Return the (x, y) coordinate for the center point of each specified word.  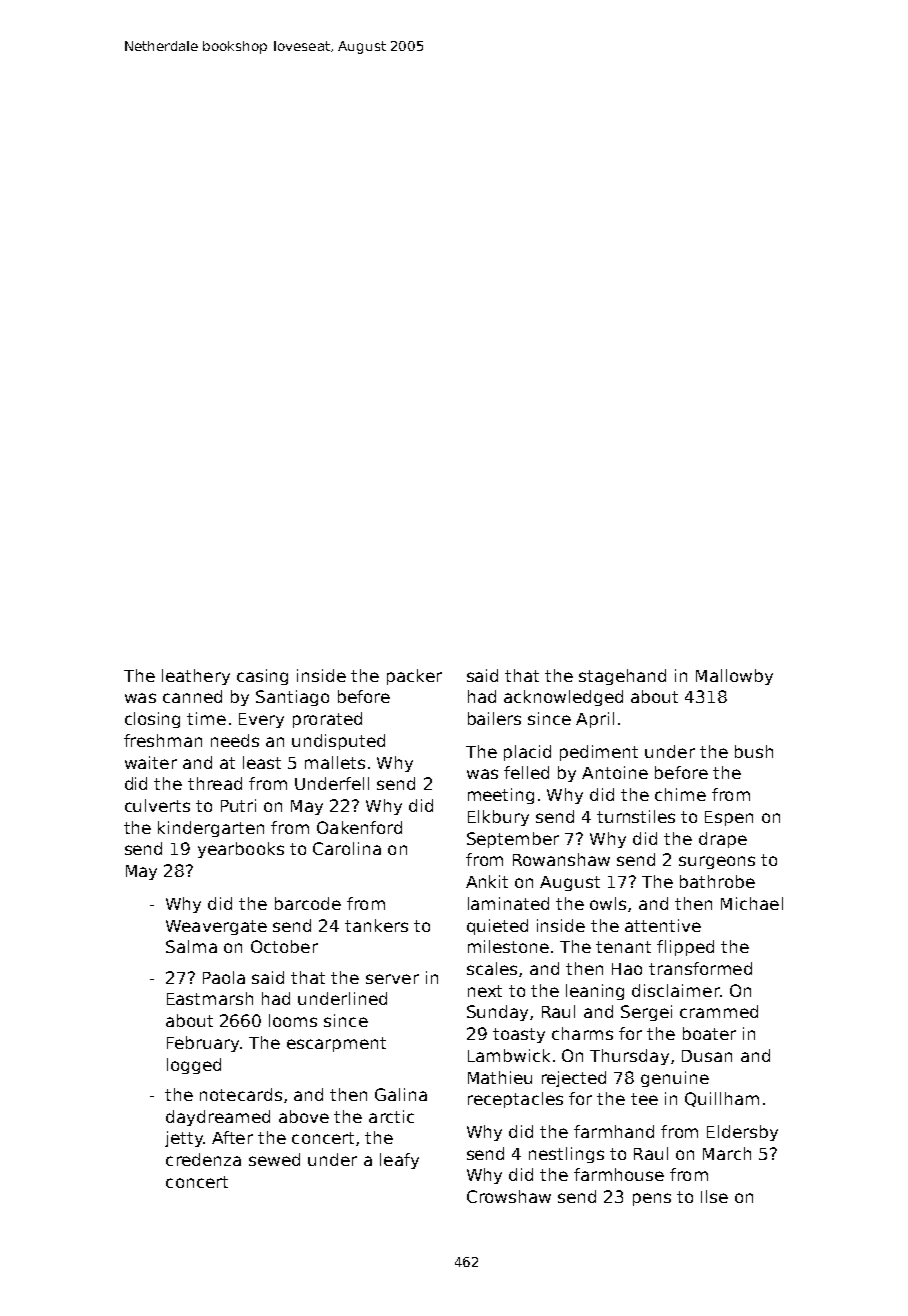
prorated (327, 720)
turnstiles (636, 816)
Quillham (722, 1099)
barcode (308, 903)
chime (680, 794)
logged (194, 1066)
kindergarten (211, 829)
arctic (391, 1116)
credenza (203, 1159)
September (513, 840)
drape (723, 840)
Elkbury (498, 818)
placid (527, 753)
